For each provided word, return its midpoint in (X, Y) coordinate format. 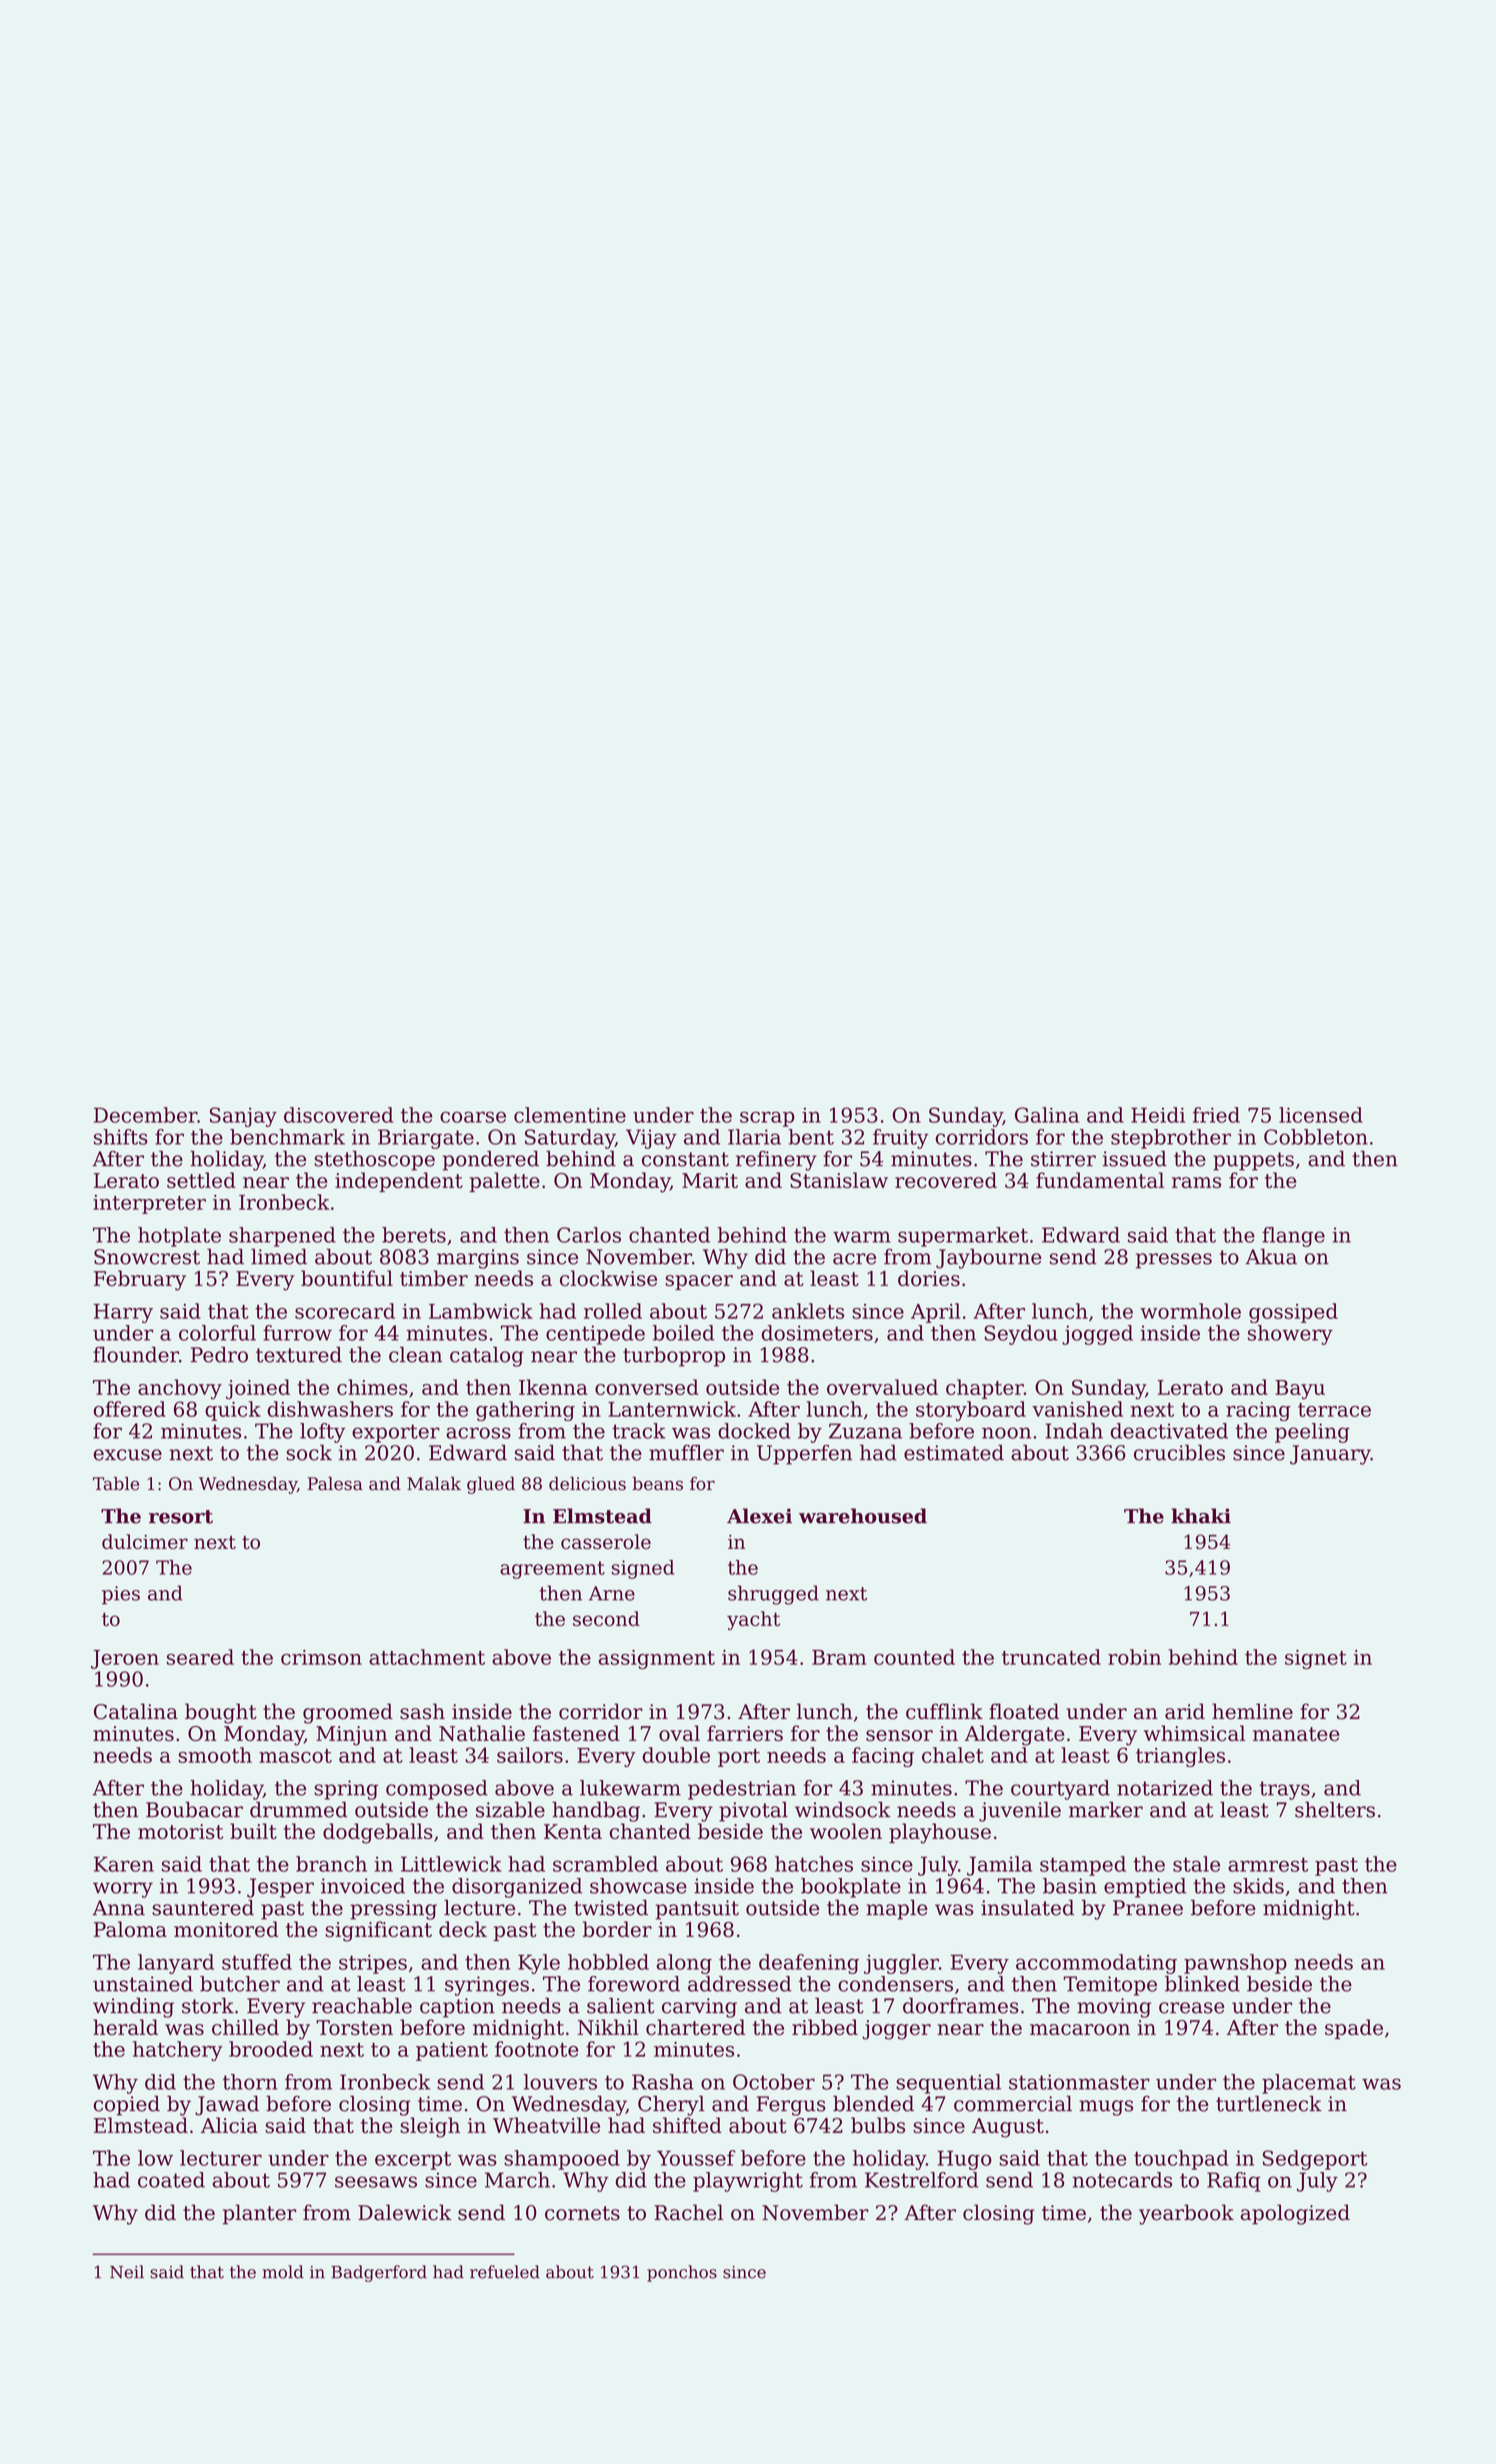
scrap (767, 1119)
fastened (576, 1733)
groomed (348, 1713)
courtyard (1060, 1790)
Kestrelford (921, 2180)
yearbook (1186, 2214)
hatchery (178, 2051)
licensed (1321, 1115)
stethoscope (374, 1160)
